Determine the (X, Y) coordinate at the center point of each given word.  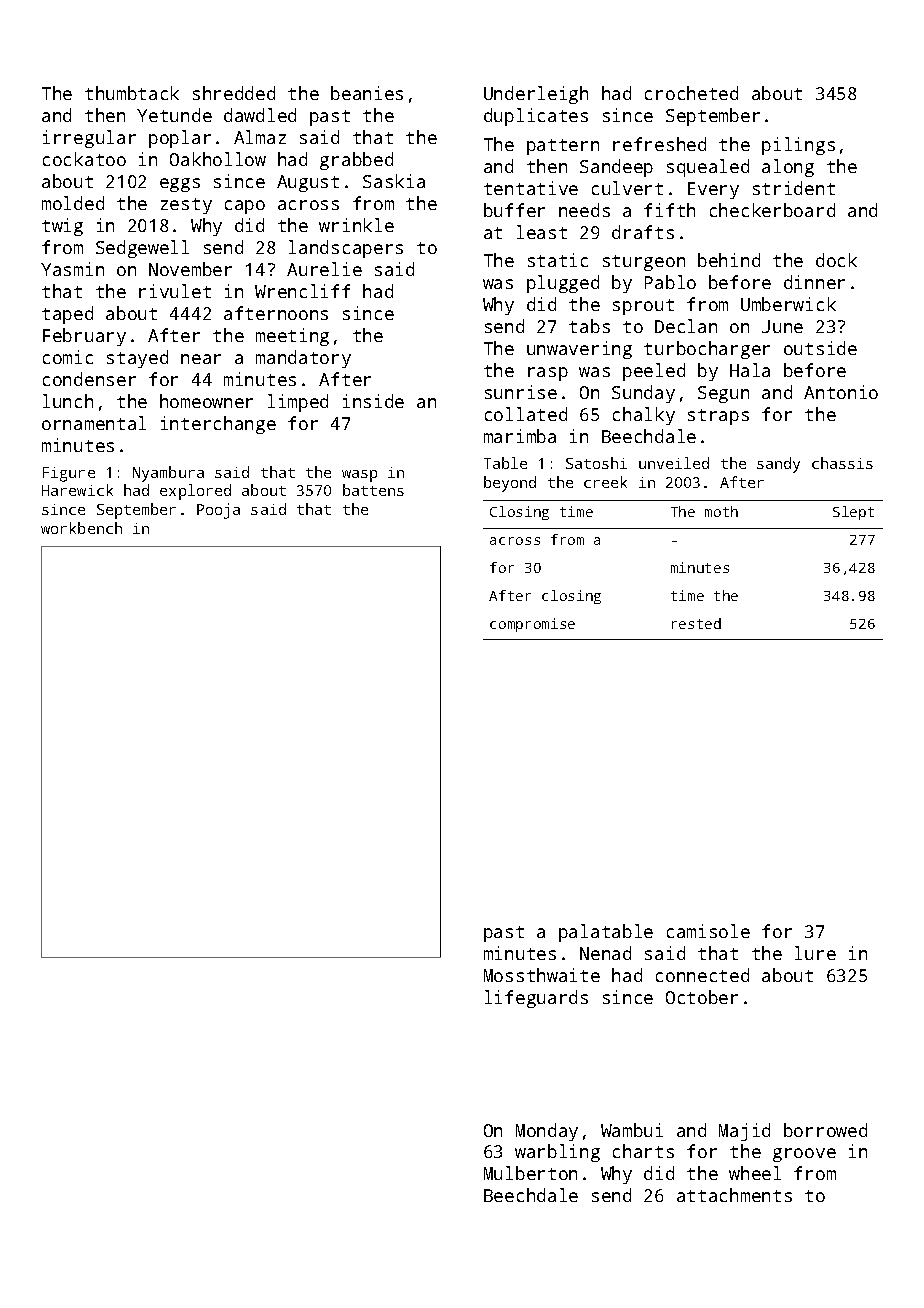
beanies (367, 93)
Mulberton (530, 1173)
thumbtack (132, 93)
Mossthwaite (542, 975)
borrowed (825, 1130)
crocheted (691, 93)
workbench (81, 528)
